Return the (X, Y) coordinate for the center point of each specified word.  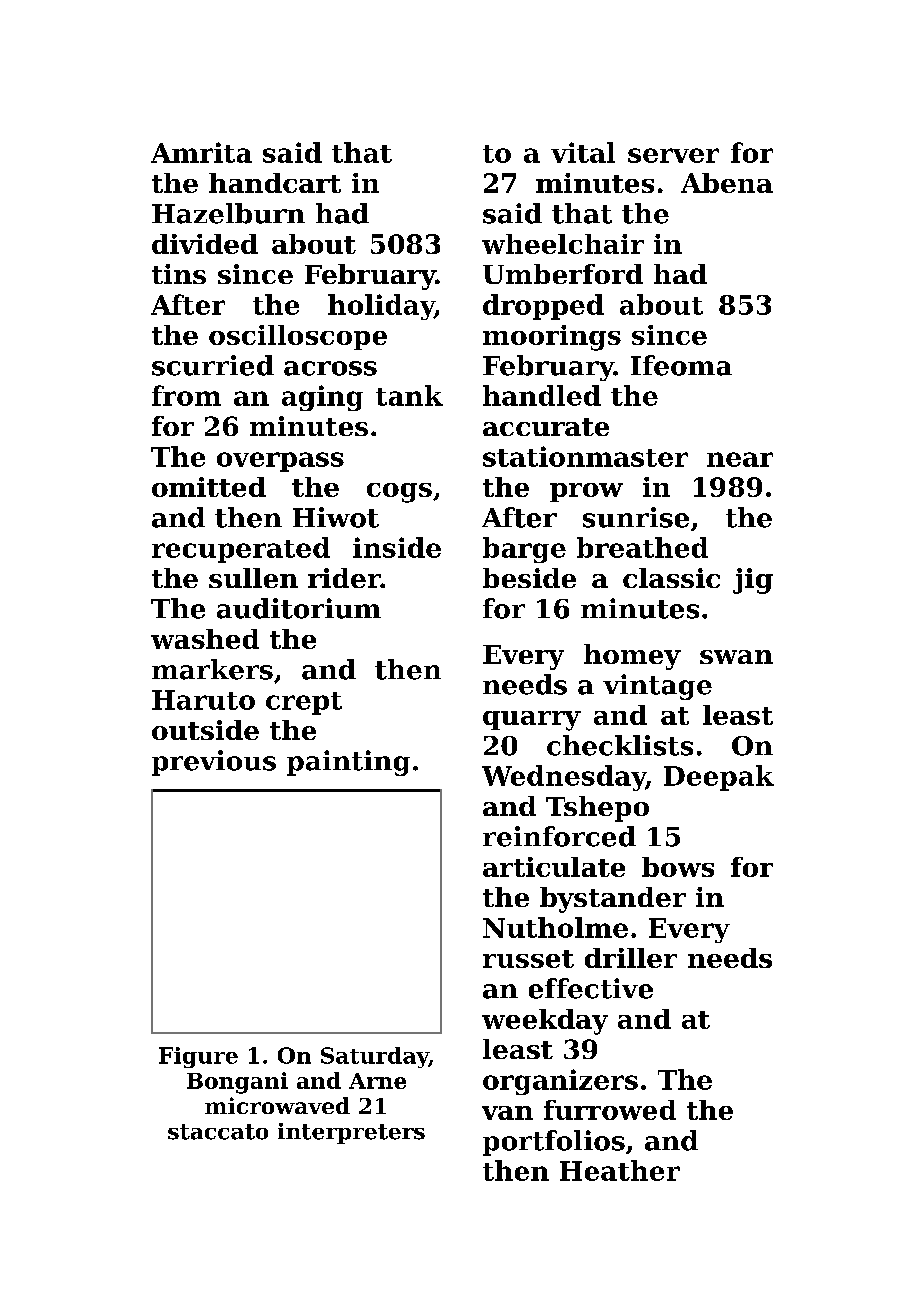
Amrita (201, 152)
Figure (198, 1057)
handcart (275, 183)
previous (214, 763)
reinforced (559, 836)
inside (397, 547)
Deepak (719, 778)
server (673, 155)
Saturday (375, 1057)
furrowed (610, 1110)
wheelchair (563, 244)
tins (179, 274)
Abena (727, 183)
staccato (218, 1132)
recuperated (241, 550)
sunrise (636, 517)
